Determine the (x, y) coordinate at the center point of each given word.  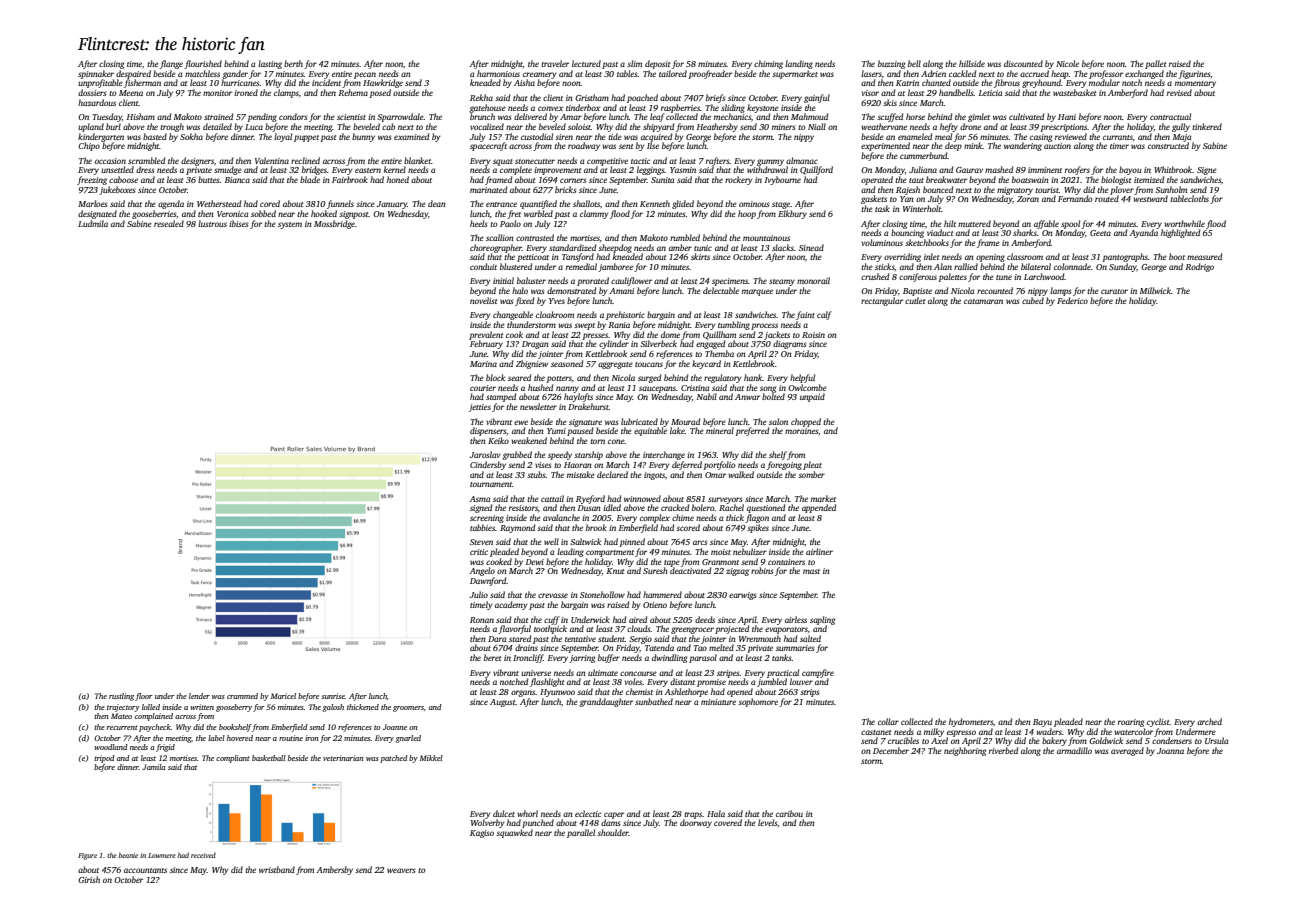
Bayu (1042, 723)
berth (293, 63)
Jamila (153, 767)
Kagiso (482, 834)
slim (634, 63)
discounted (1023, 63)
